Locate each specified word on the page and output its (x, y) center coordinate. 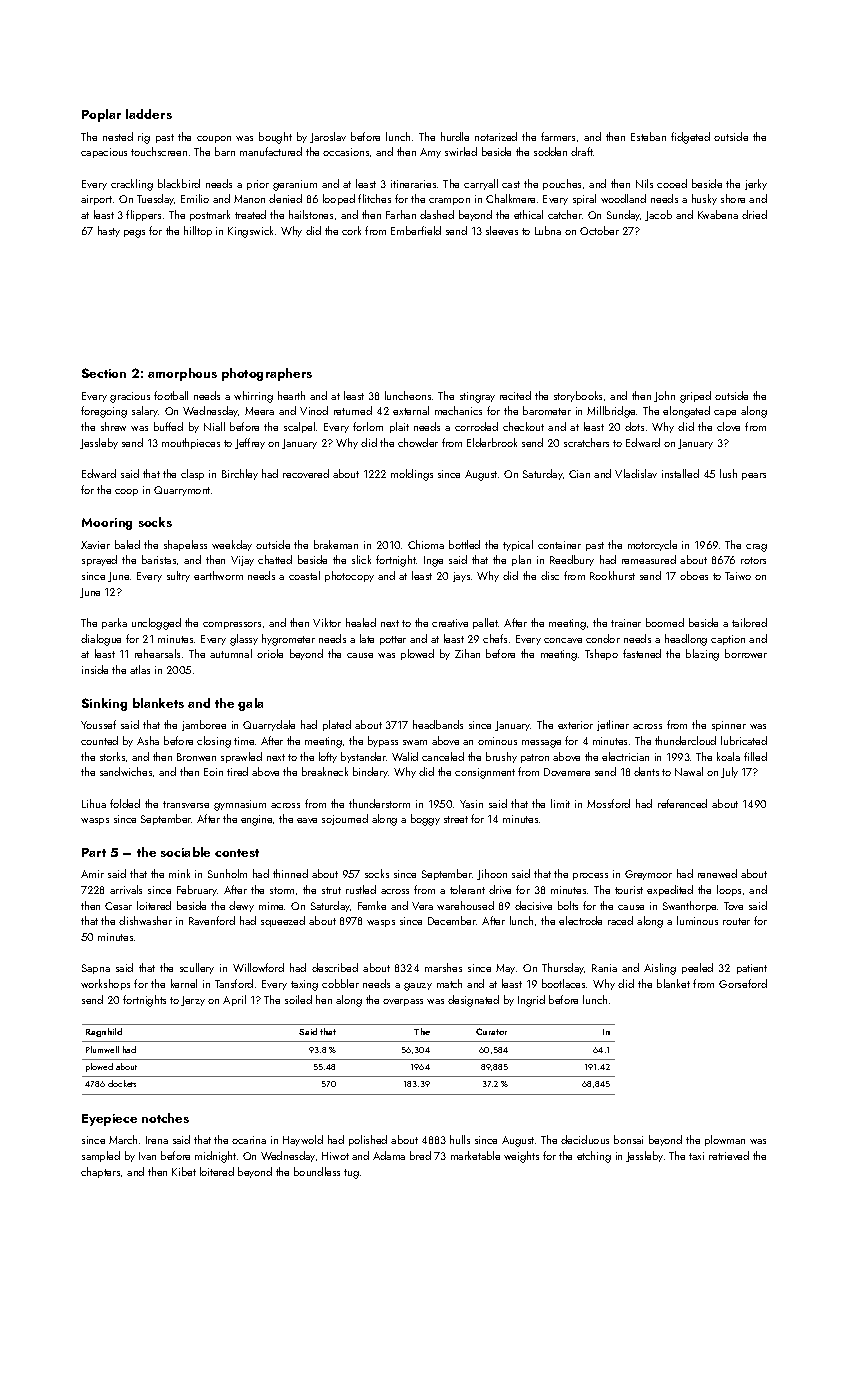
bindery (371, 772)
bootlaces (563, 983)
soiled (298, 999)
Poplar (101, 115)
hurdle (455, 136)
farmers (558, 136)
